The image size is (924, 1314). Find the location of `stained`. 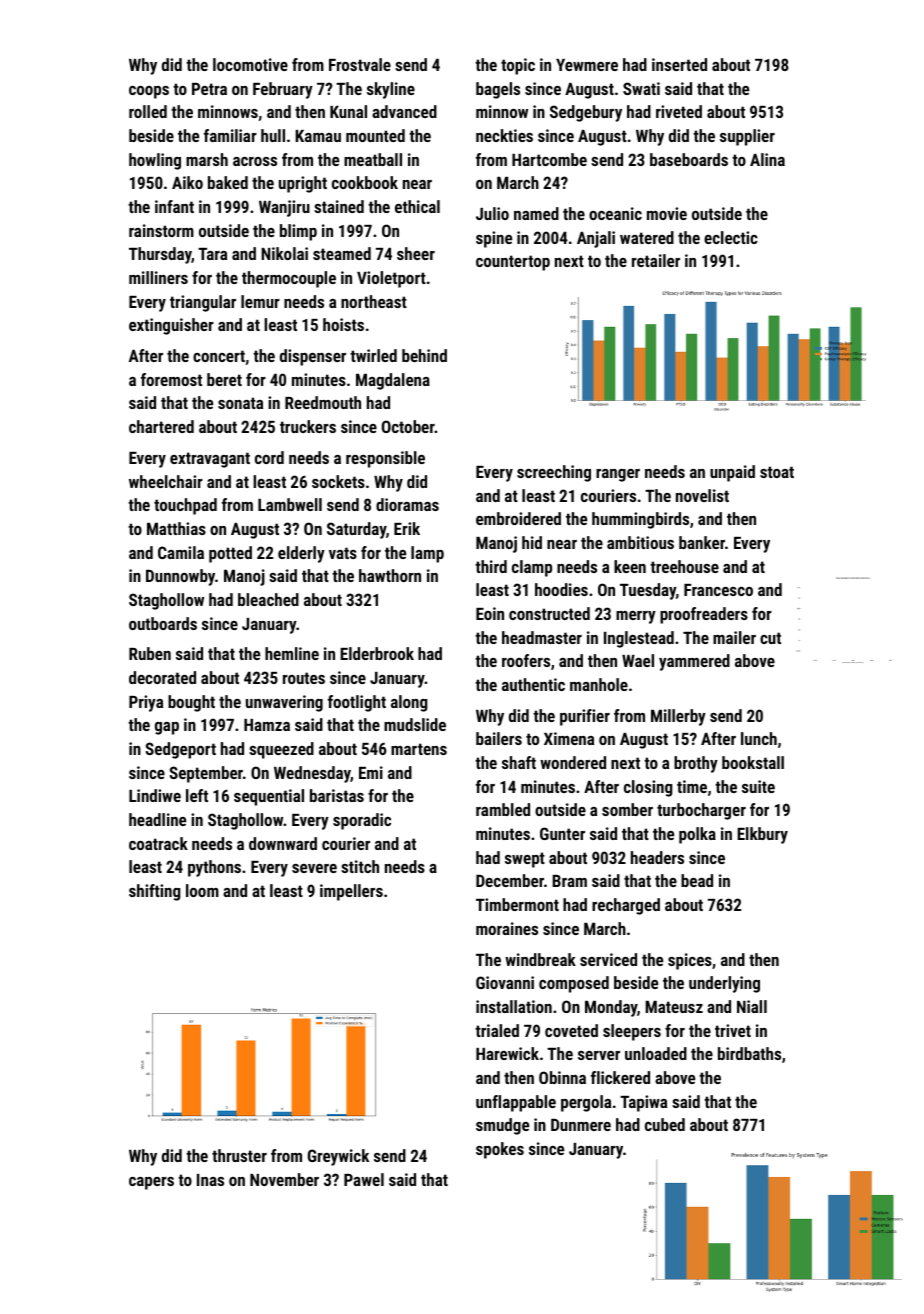

stained is located at coordinates (339, 206).
